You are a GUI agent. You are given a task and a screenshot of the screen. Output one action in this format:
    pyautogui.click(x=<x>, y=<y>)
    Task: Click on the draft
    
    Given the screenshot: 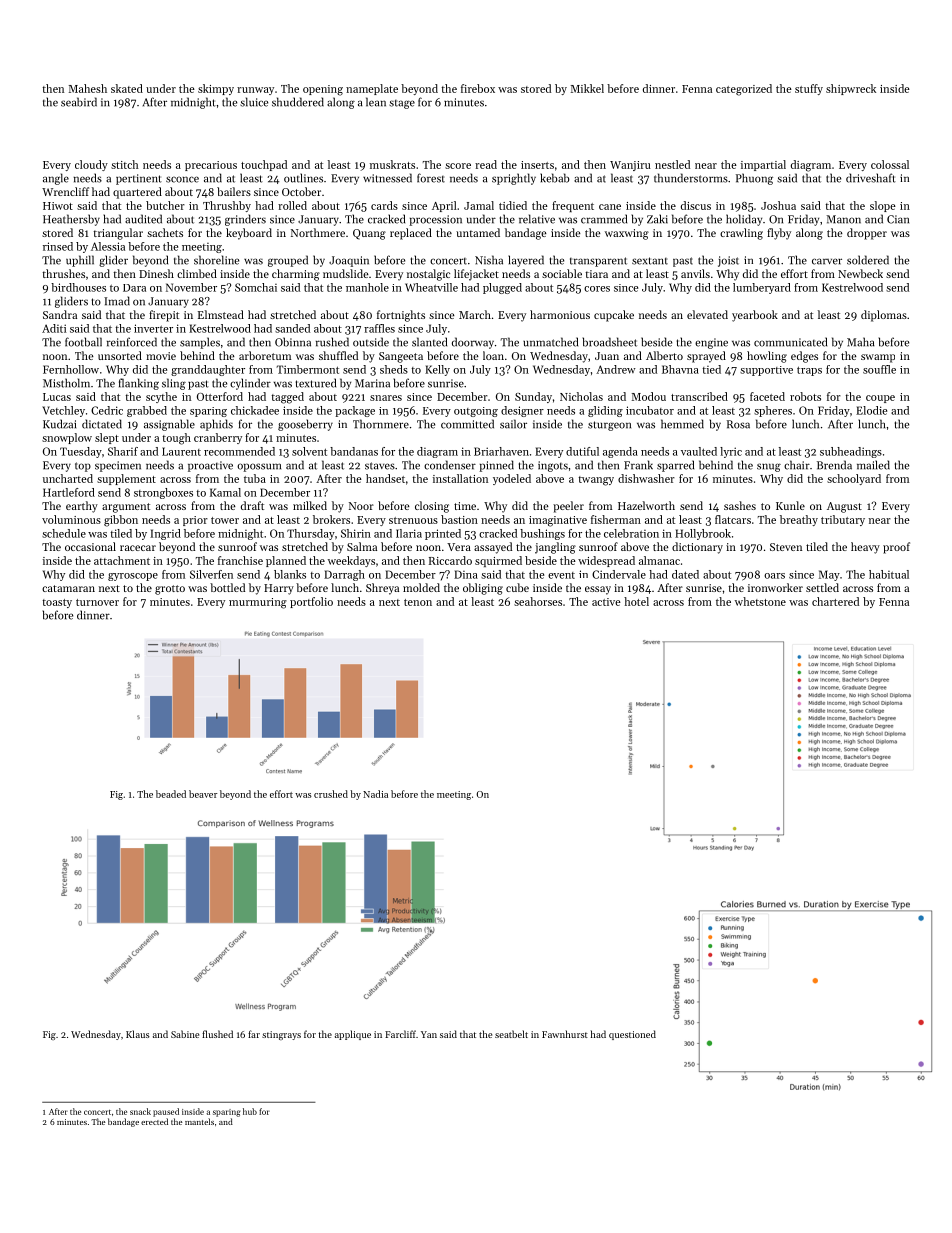 What is the action you would take?
    pyautogui.click(x=252, y=505)
